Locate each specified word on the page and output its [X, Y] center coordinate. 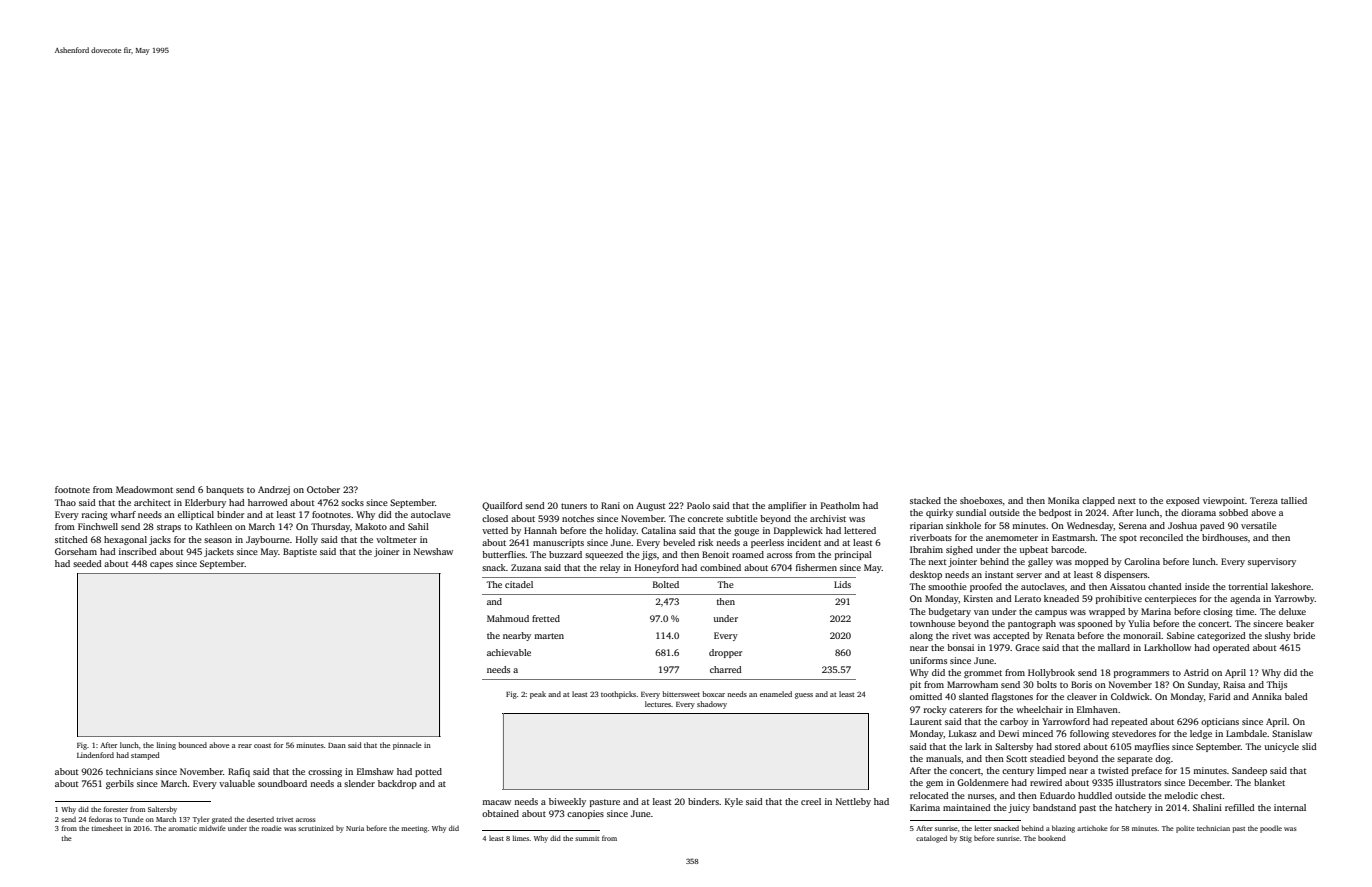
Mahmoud [508, 618]
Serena [1133, 525]
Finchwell [98, 526]
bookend [1052, 838]
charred [726, 669]
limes [521, 838]
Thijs [1276, 685]
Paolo [698, 505]
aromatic [182, 828]
